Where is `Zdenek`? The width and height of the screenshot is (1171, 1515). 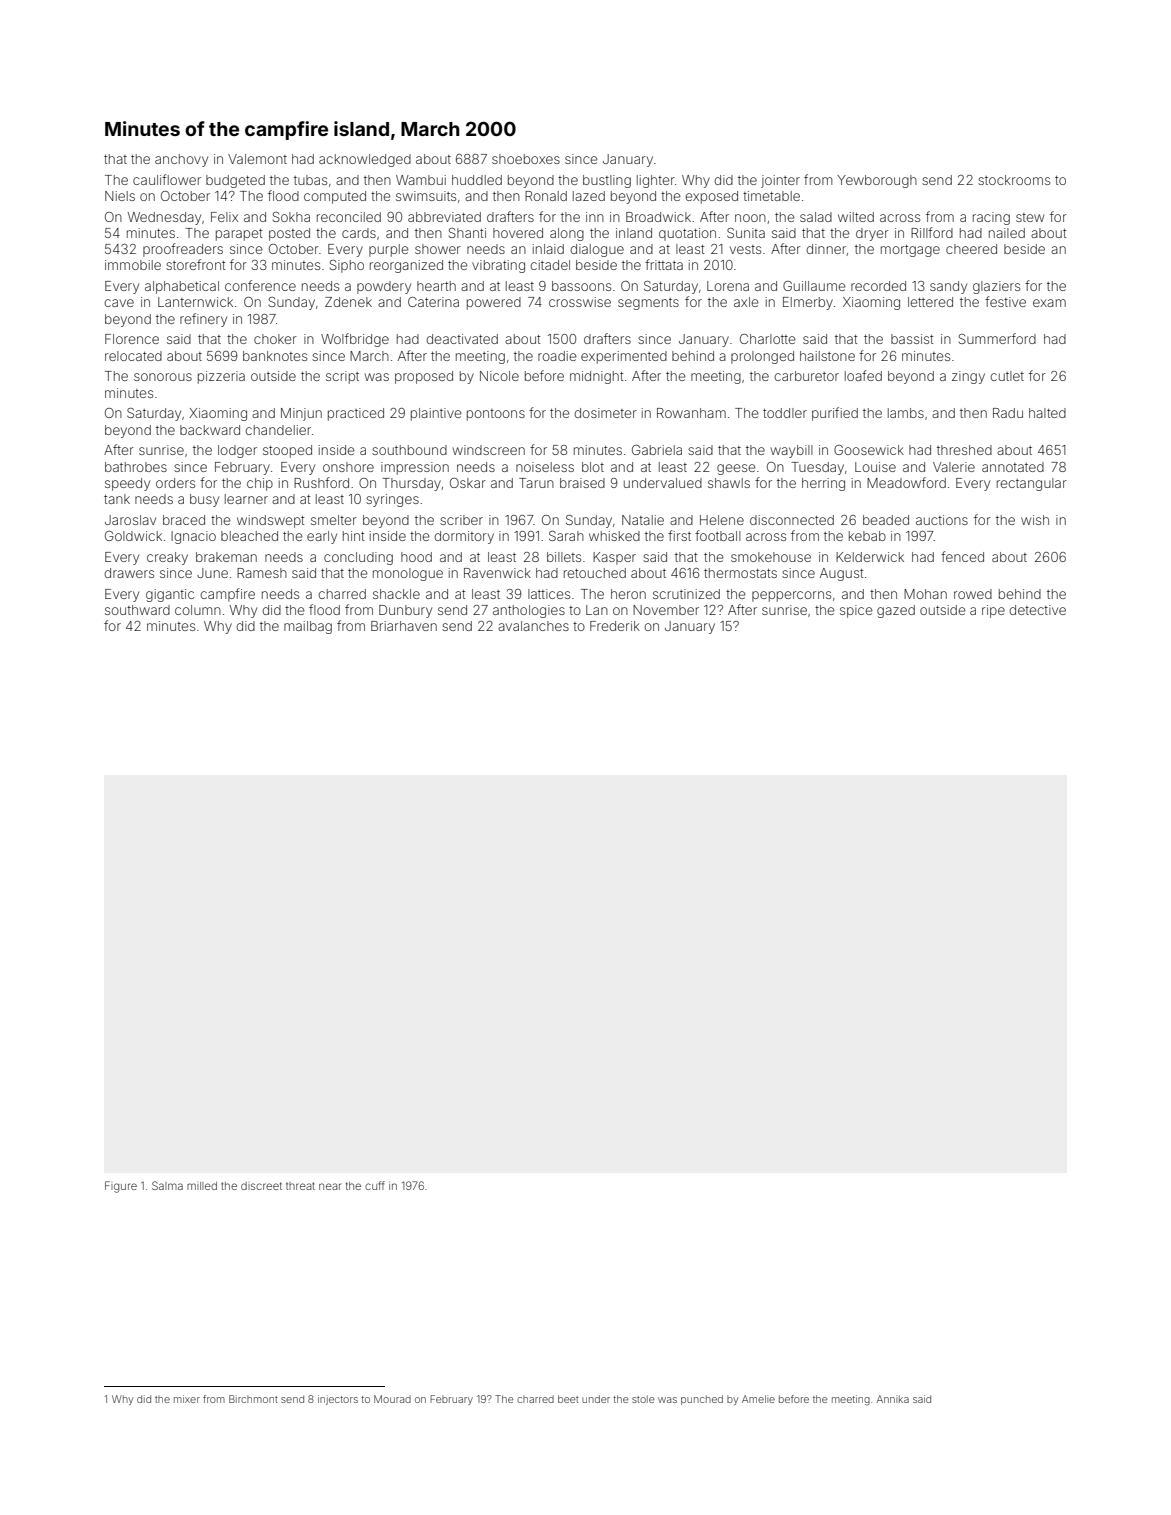 Zdenek is located at coordinates (348, 302).
